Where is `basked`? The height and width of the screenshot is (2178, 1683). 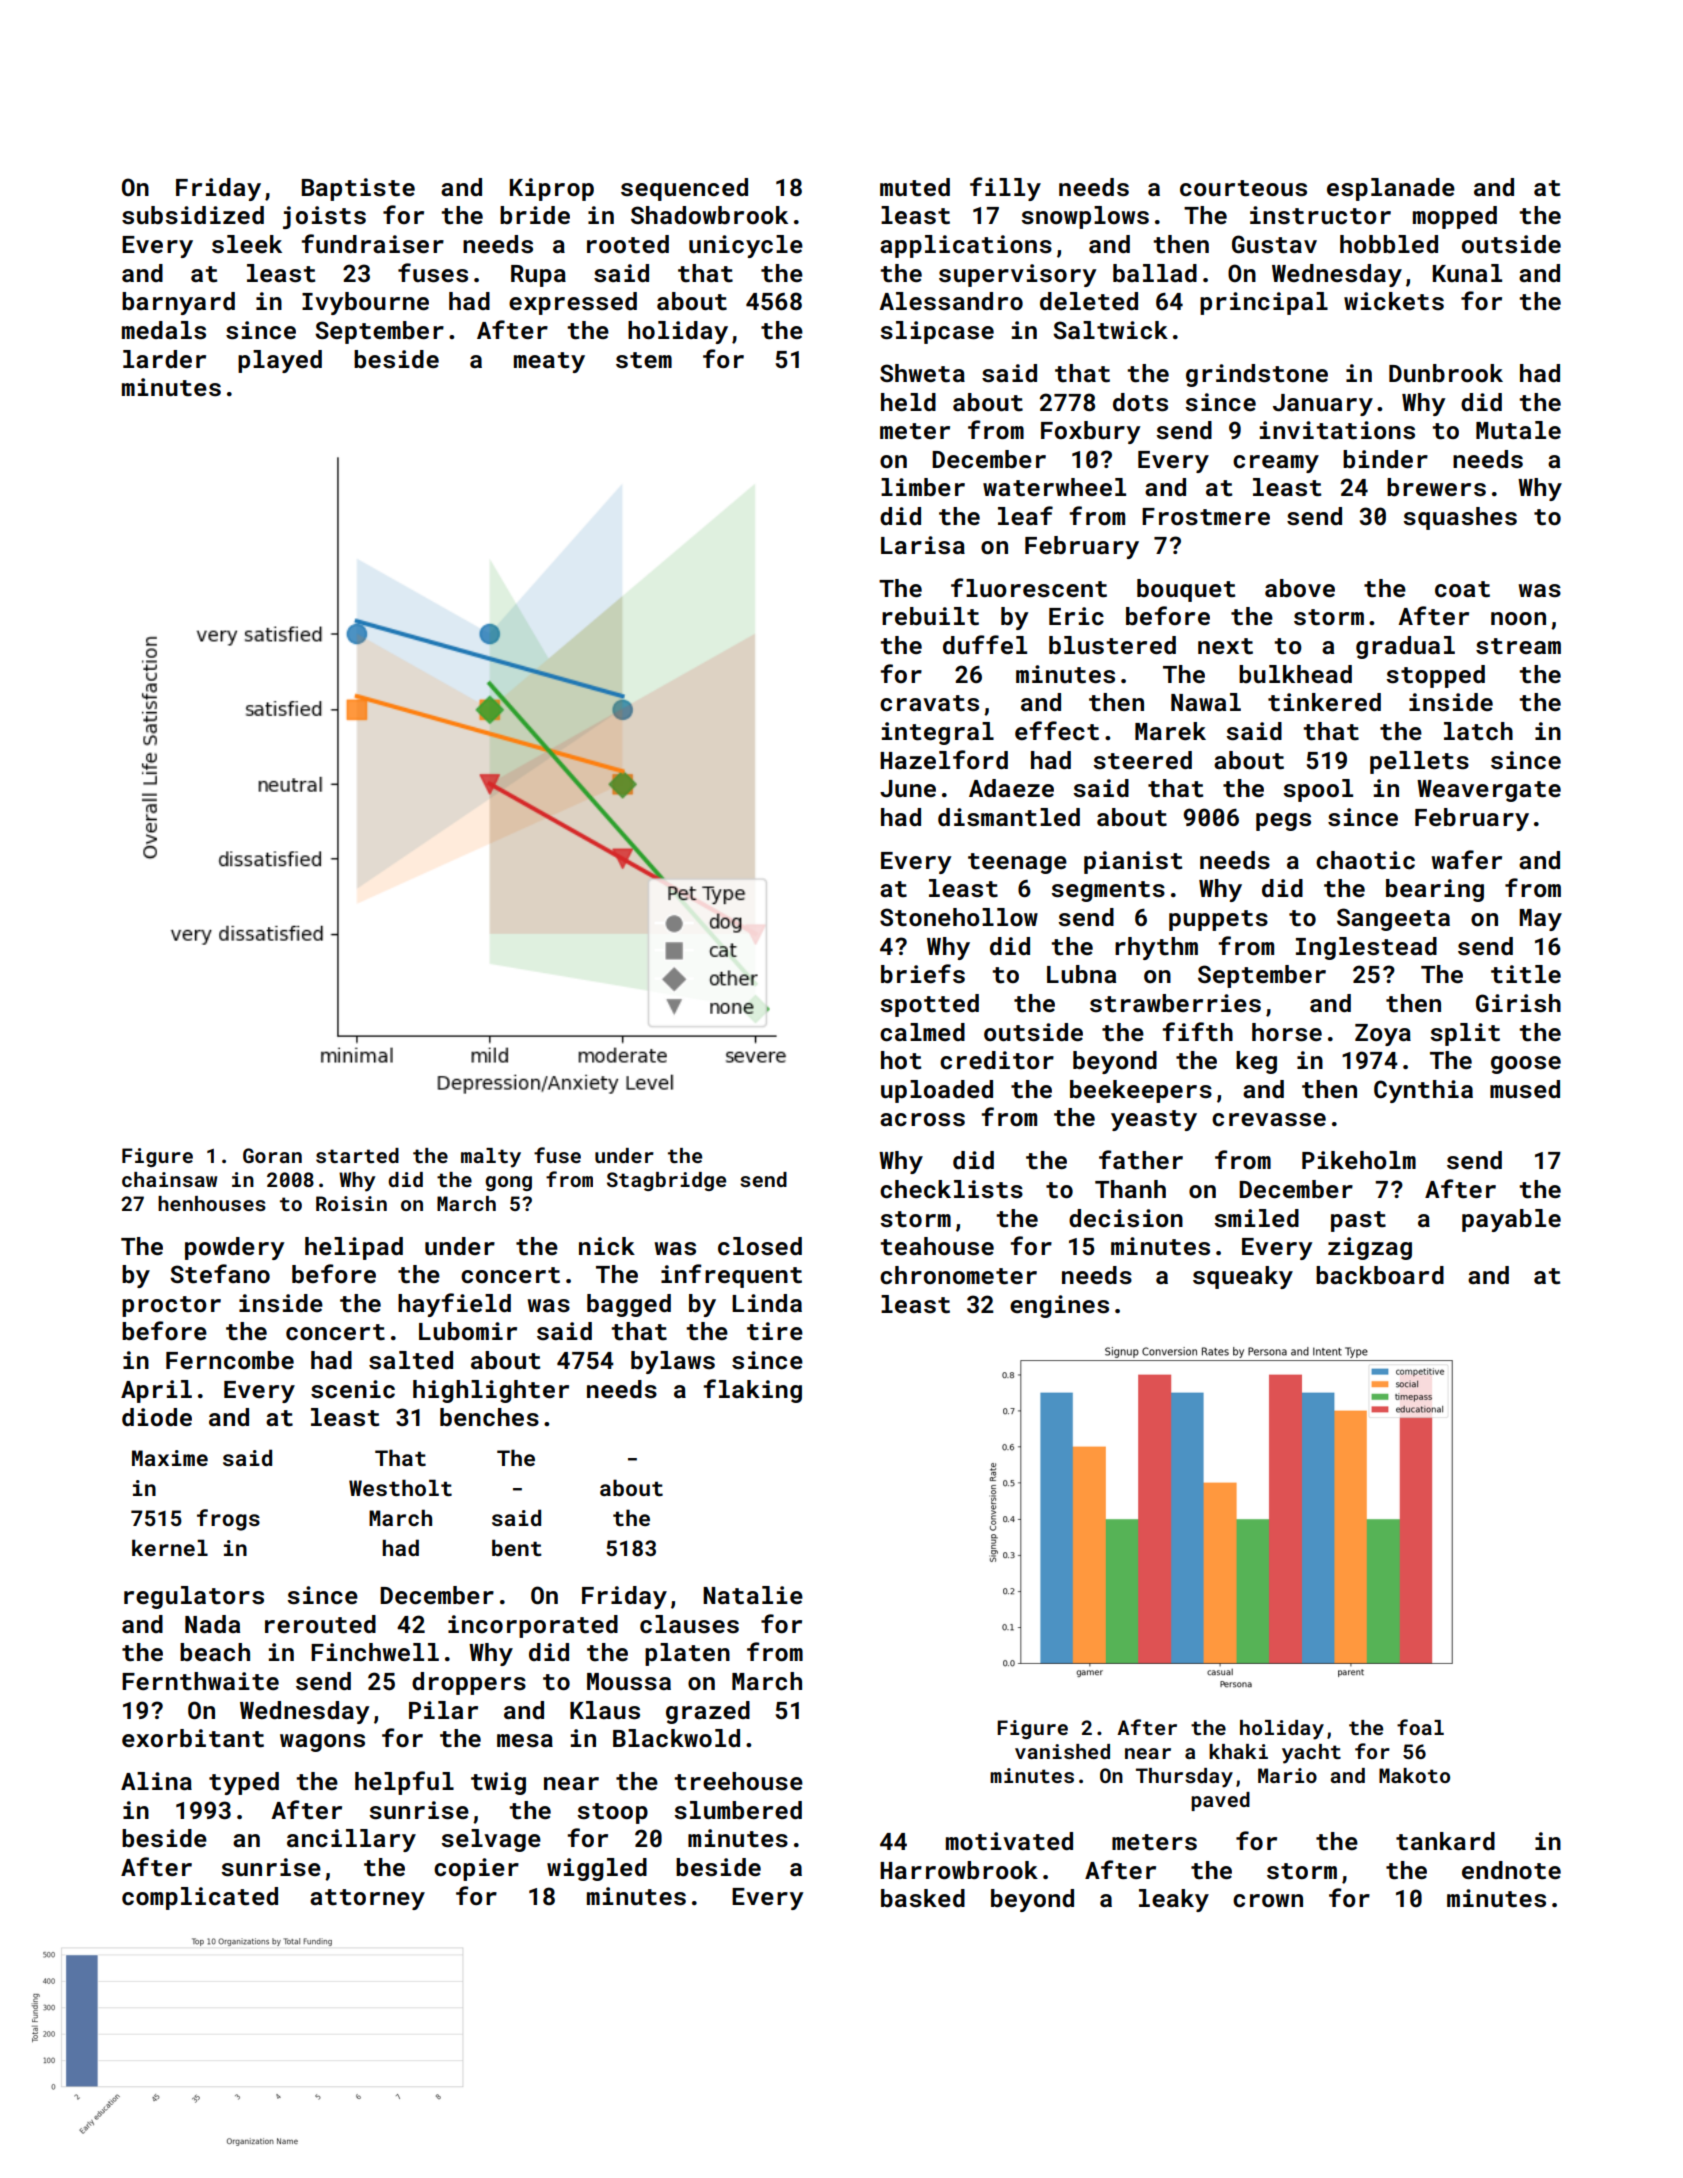
basked is located at coordinates (923, 1898).
